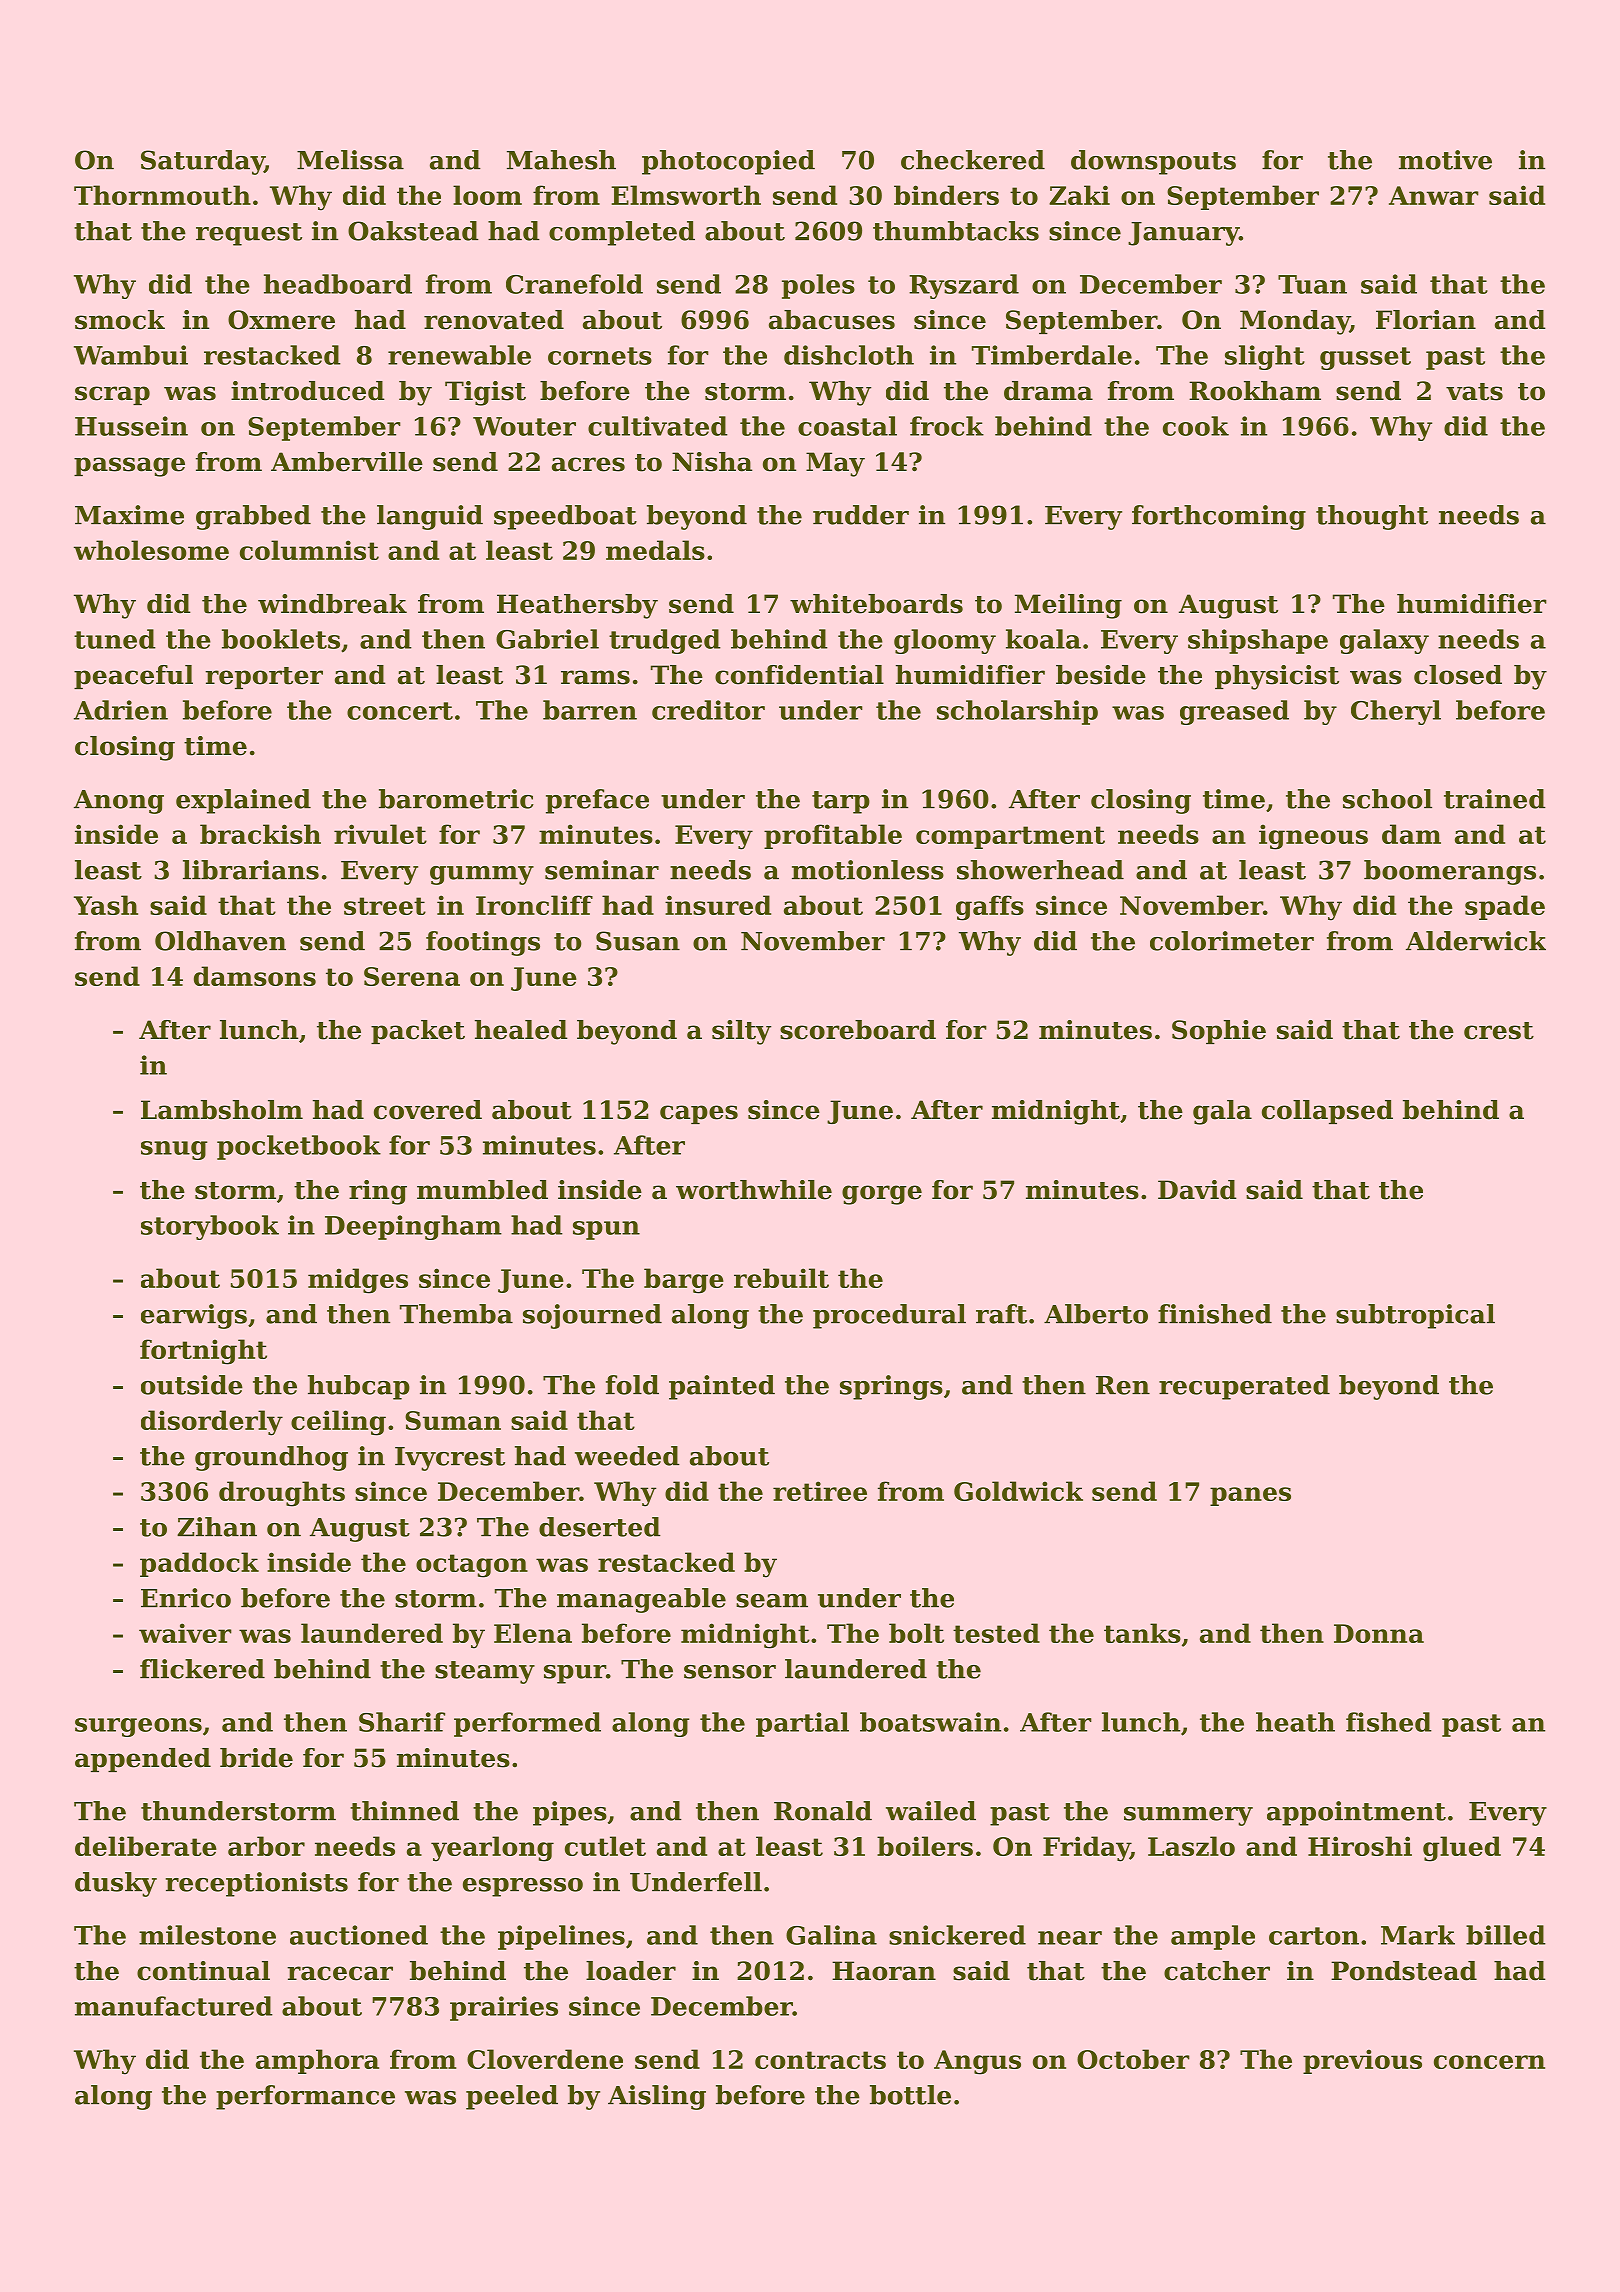 The width and height of the screenshot is (1620, 2292). I want to click on January, so click(1183, 234).
